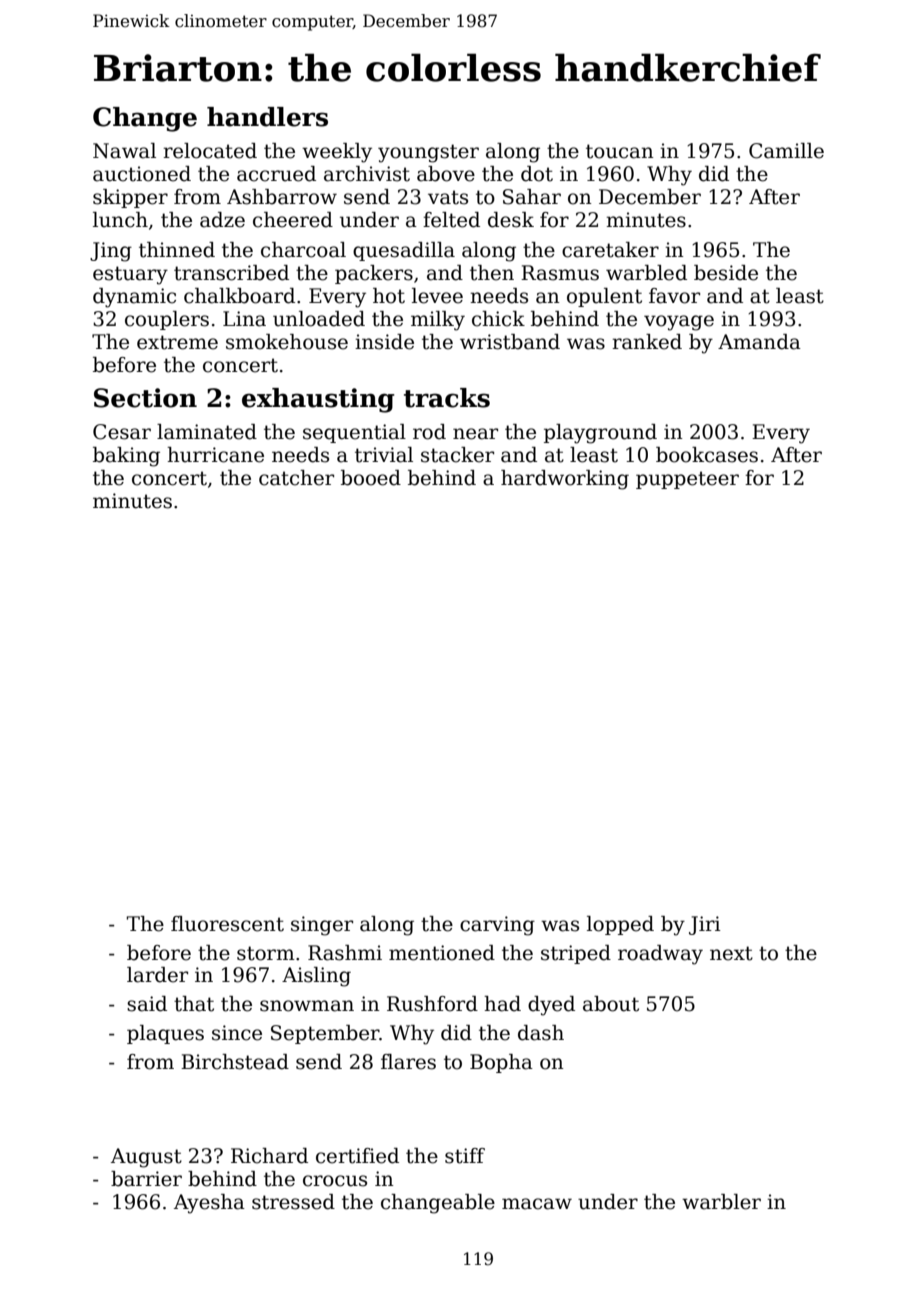 The width and height of the screenshot is (924, 1308). Describe the element at coordinates (231, 273) in the screenshot. I see `transcribed` at that location.
